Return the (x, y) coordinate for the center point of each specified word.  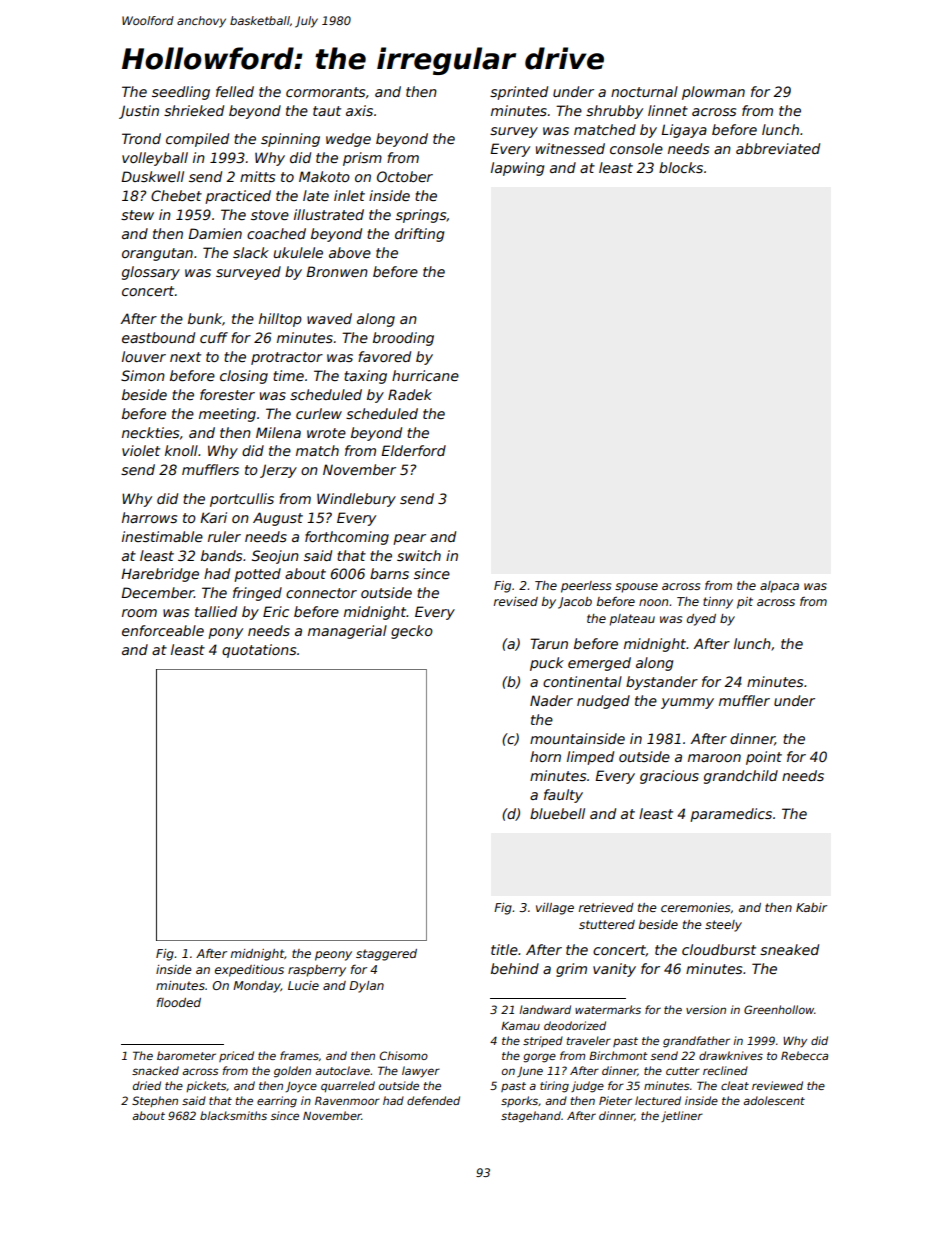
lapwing (517, 169)
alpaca (779, 587)
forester (227, 394)
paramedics (731, 815)
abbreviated (778, 148)
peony (333, 956)
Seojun (275, 557)
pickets (206, 1086)
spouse (636, 588)
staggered (386, 955)
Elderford (413, 450)
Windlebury (356, 500)
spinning (290, 140)
